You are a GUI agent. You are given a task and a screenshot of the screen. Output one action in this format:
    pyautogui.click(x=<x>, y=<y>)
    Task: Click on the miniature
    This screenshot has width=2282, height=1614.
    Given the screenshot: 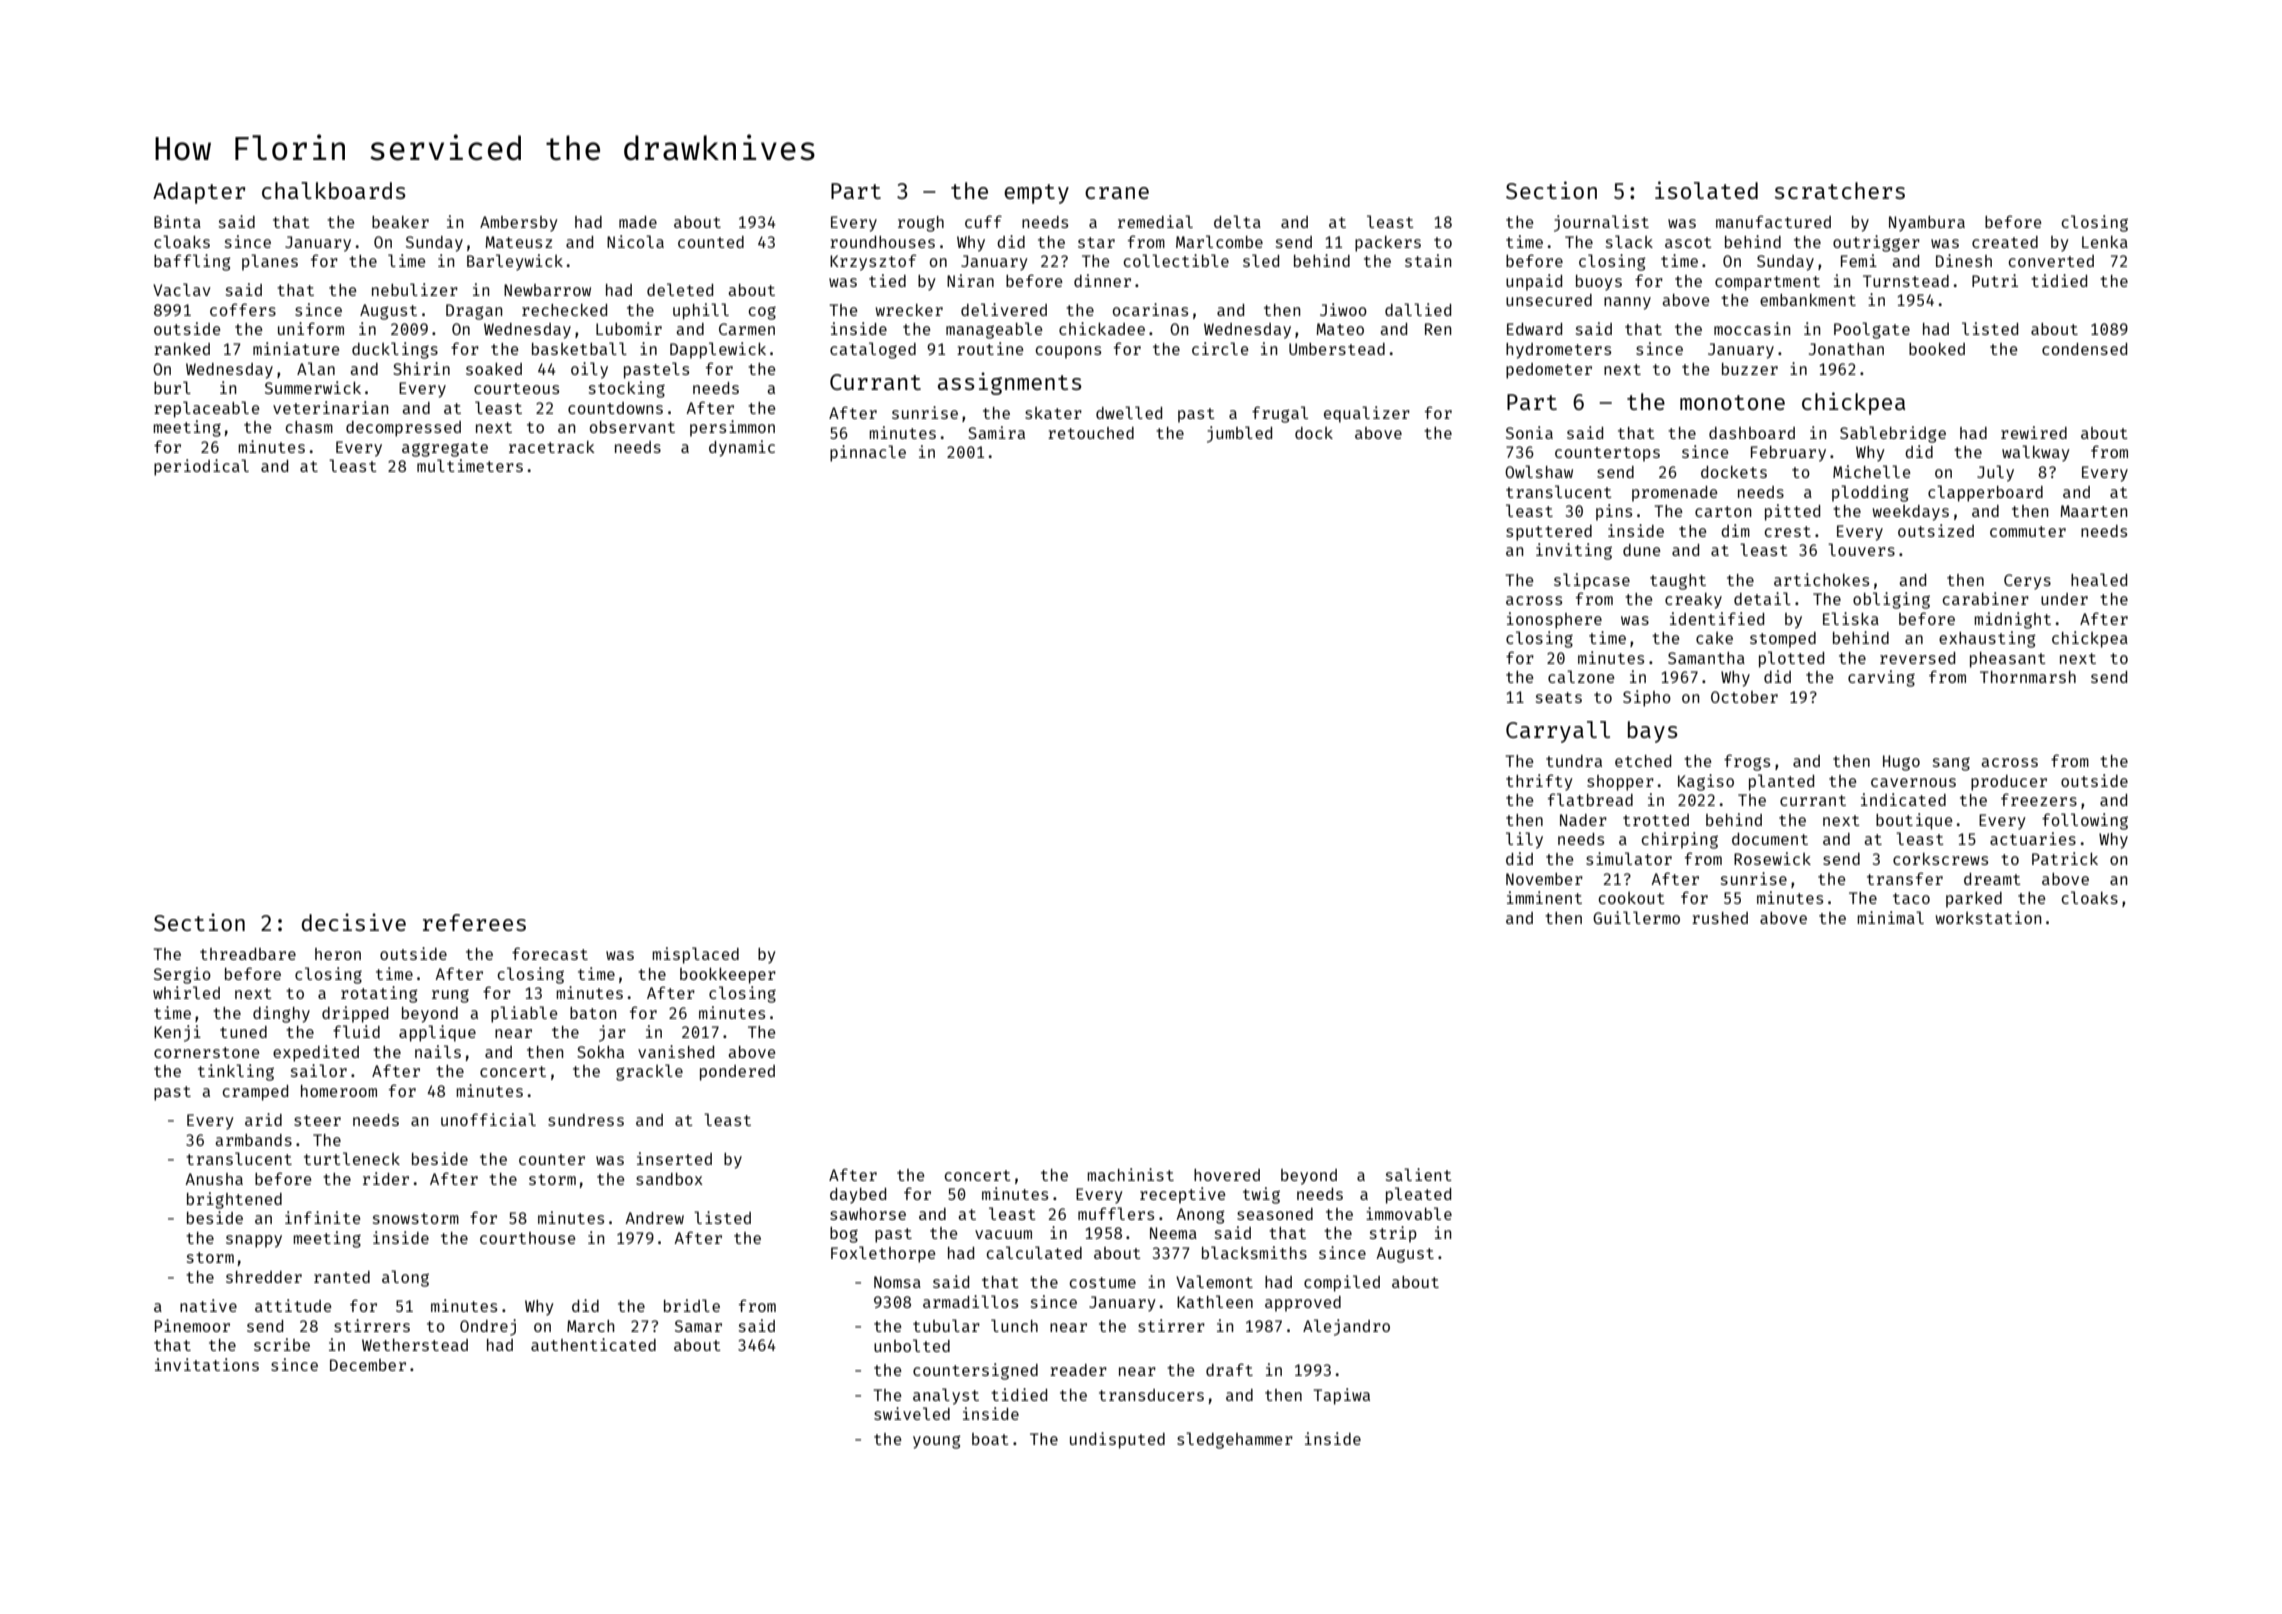 What is the action you would take?
    pyautogui.click(x=296, y=348)
